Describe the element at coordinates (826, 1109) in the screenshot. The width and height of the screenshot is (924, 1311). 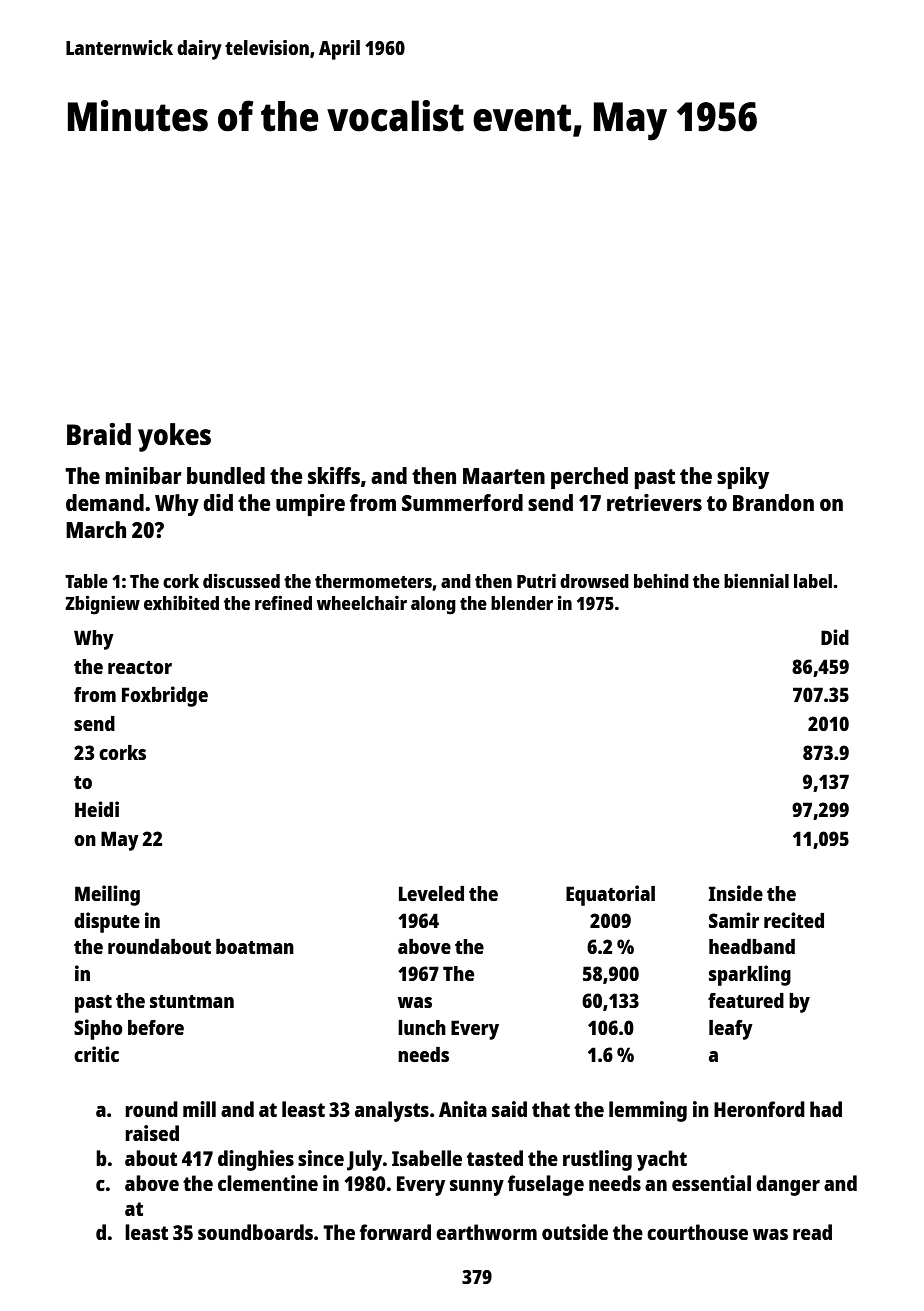
I see `had` at that location.
